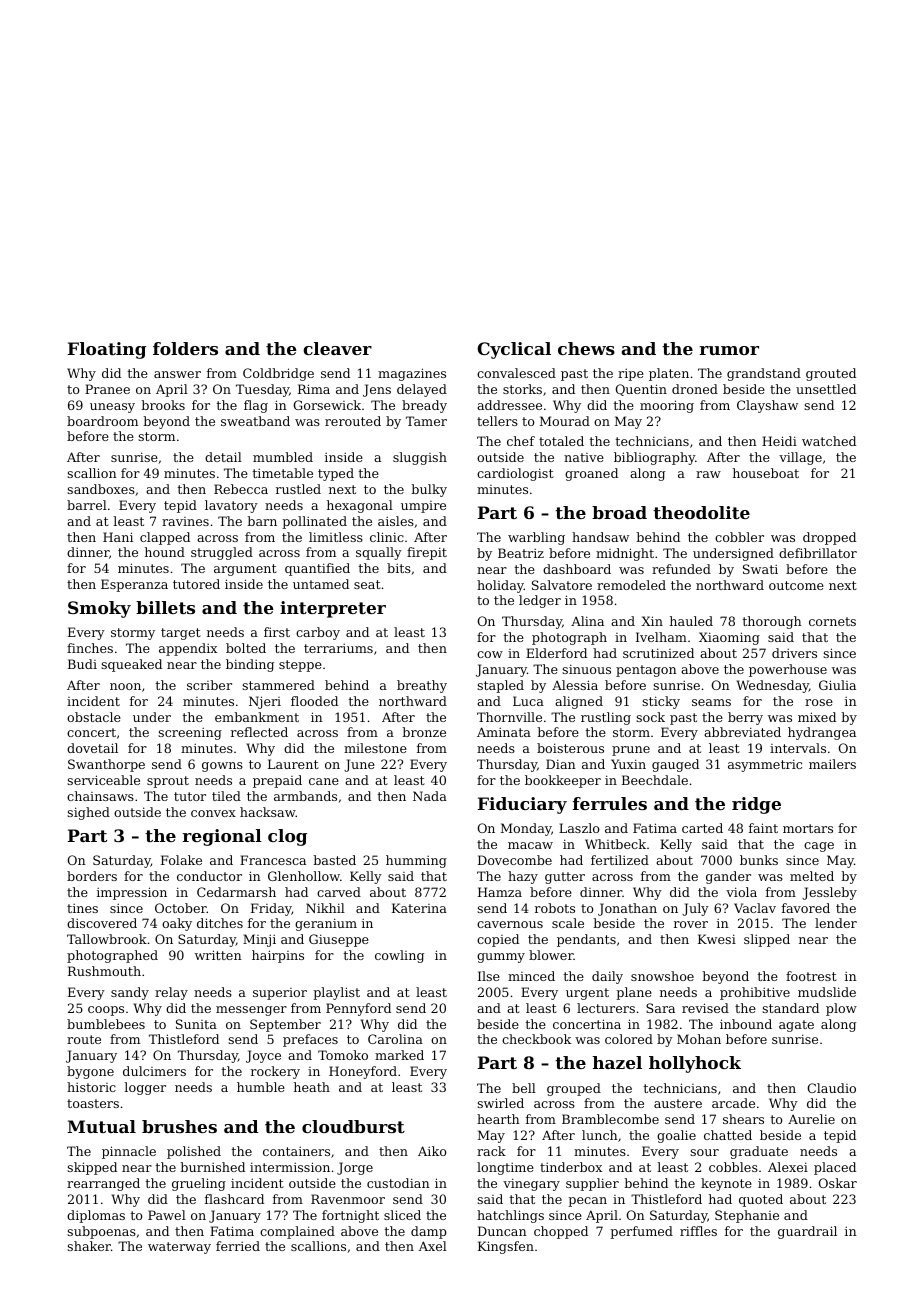  I want to click on waterway, so click(179, 1248).
